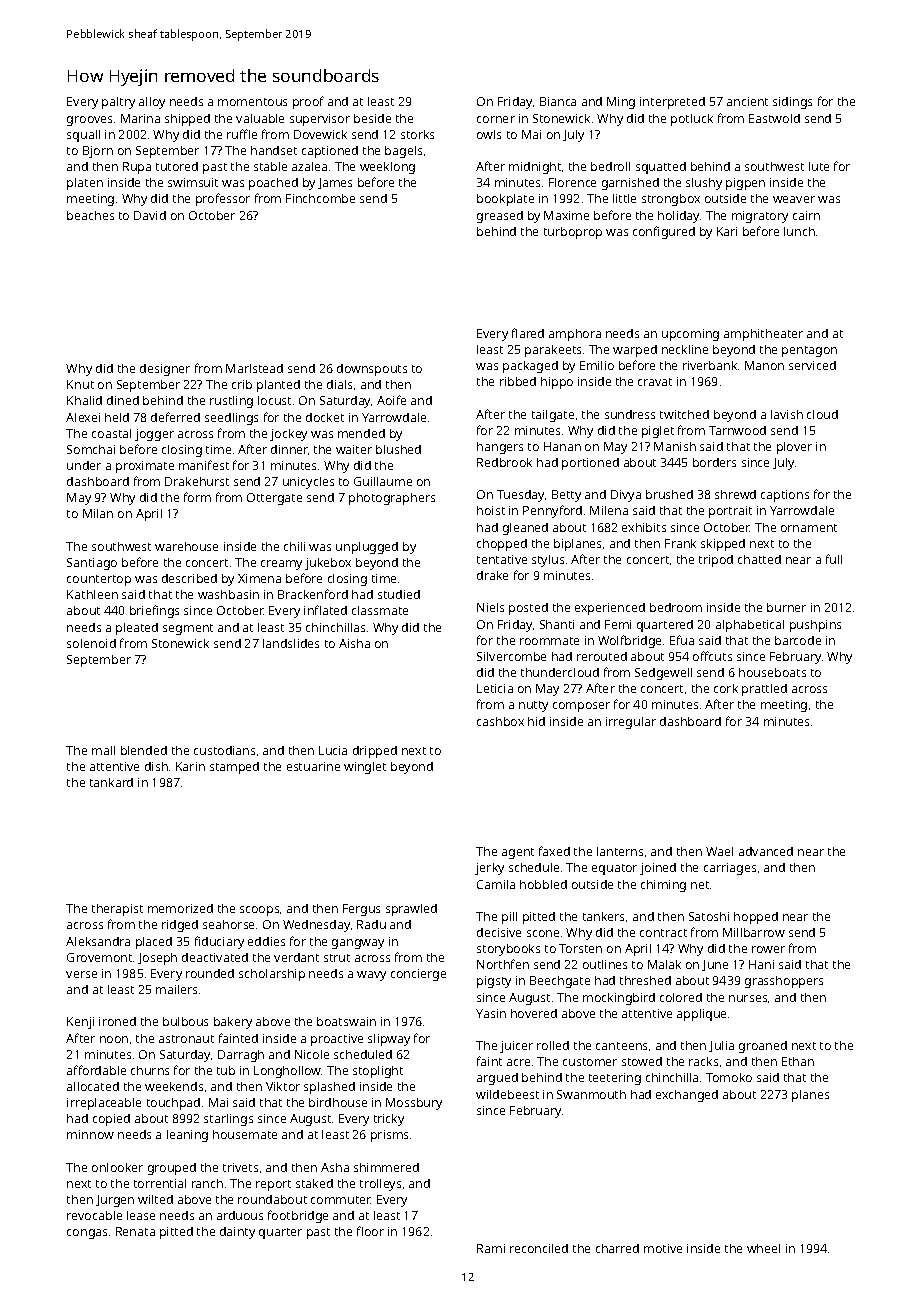 This document has height=1308, width=924. Describe the element at coordinates (834, 559) in the document. I see `full` at that location.
